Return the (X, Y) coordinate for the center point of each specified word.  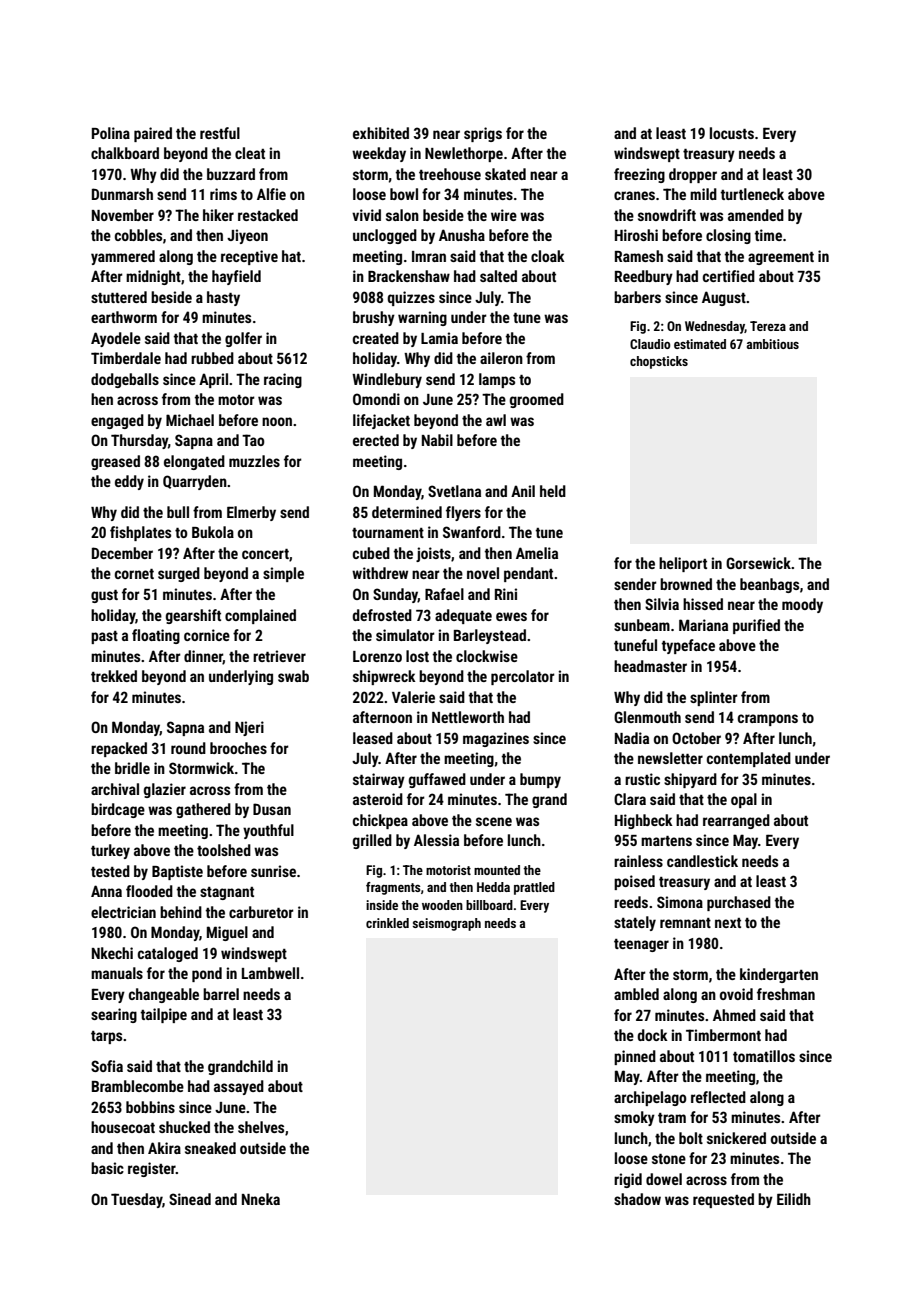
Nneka (261, 1199)
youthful (268, 831)
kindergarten (779, 975)
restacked (268, 215)
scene (494, 821)
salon (402, 215)
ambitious (773, 344)
